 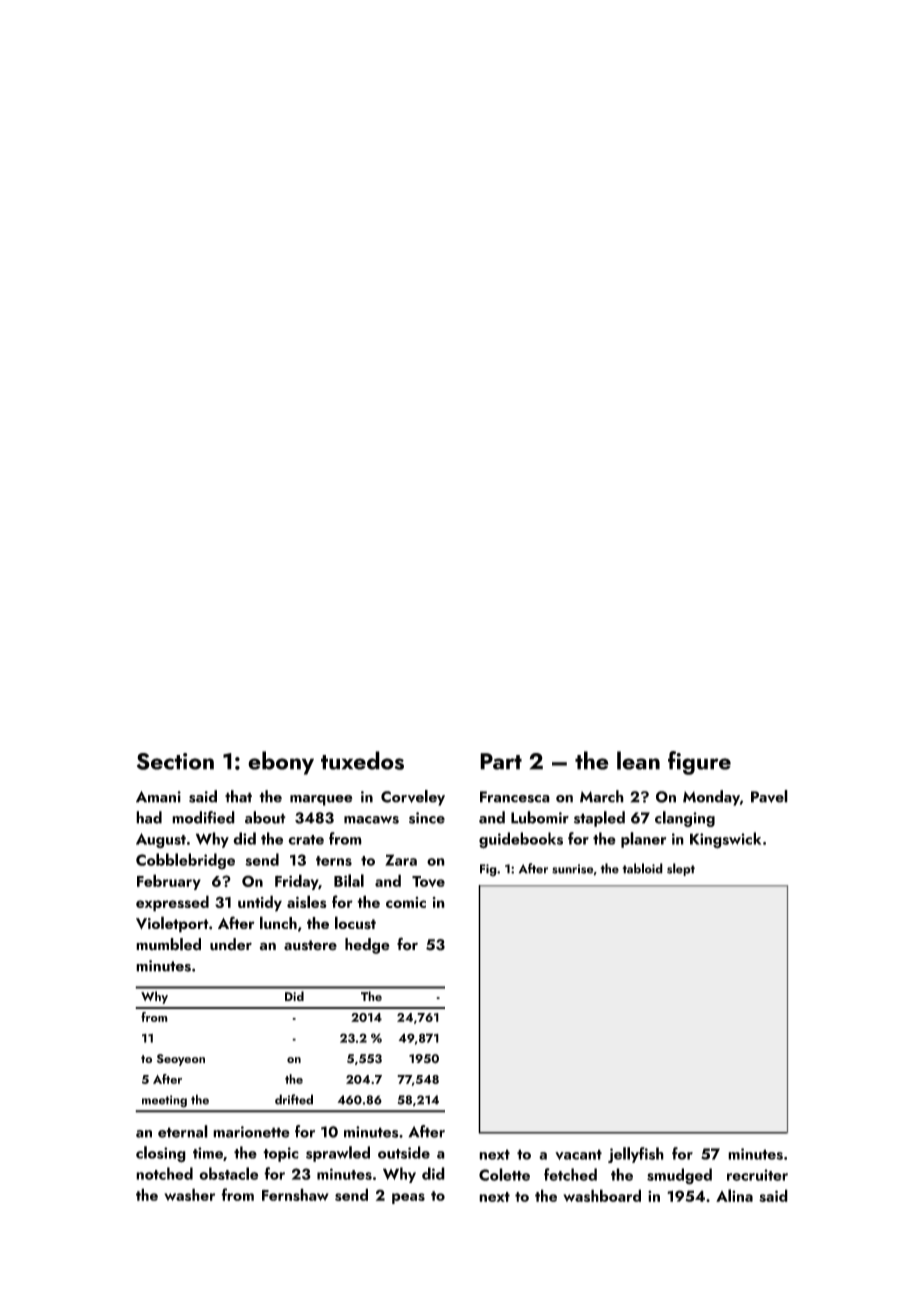 What do you see at coordinates (231, 944) in the screenshot?
I see `under` at bounding box center [231, 944].
